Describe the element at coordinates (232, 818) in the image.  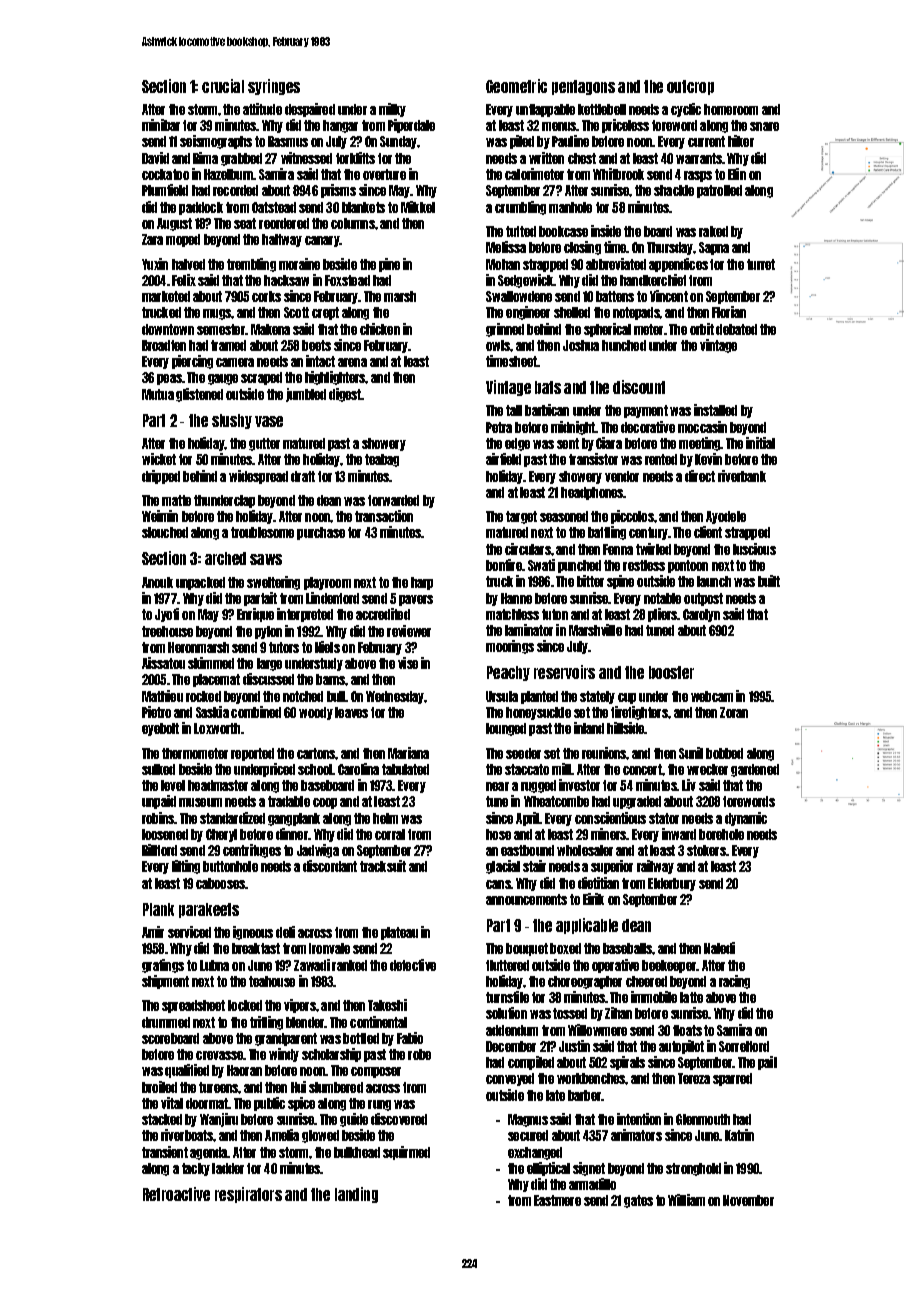
I see `standardized` at that location.
